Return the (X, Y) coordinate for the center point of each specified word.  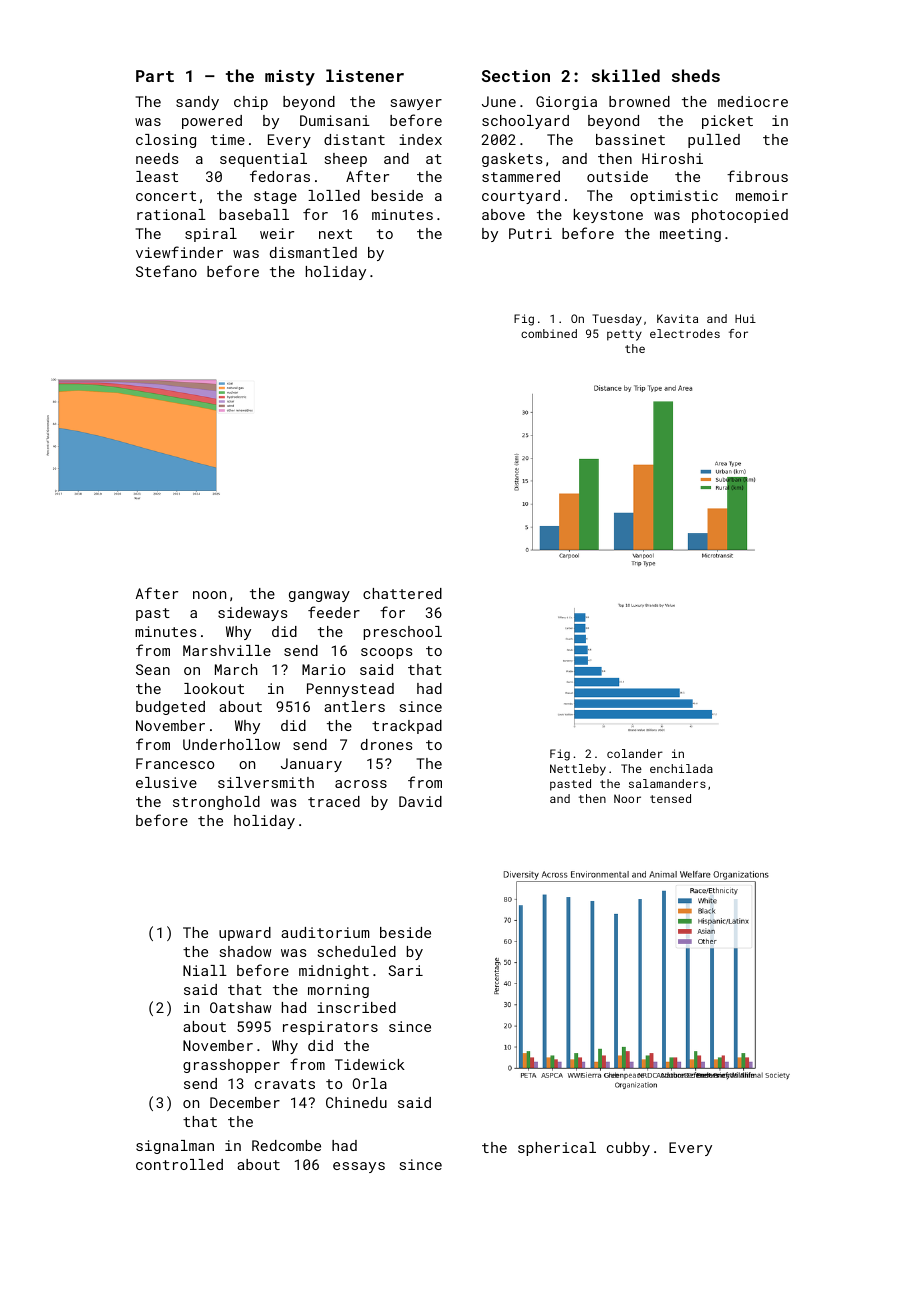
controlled (179, 1164)
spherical (557, 1149)
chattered (402, 593)
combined (549, 333)
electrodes (685, 333)
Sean (153, 669)
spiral (211, 235)
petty (624, 335)
